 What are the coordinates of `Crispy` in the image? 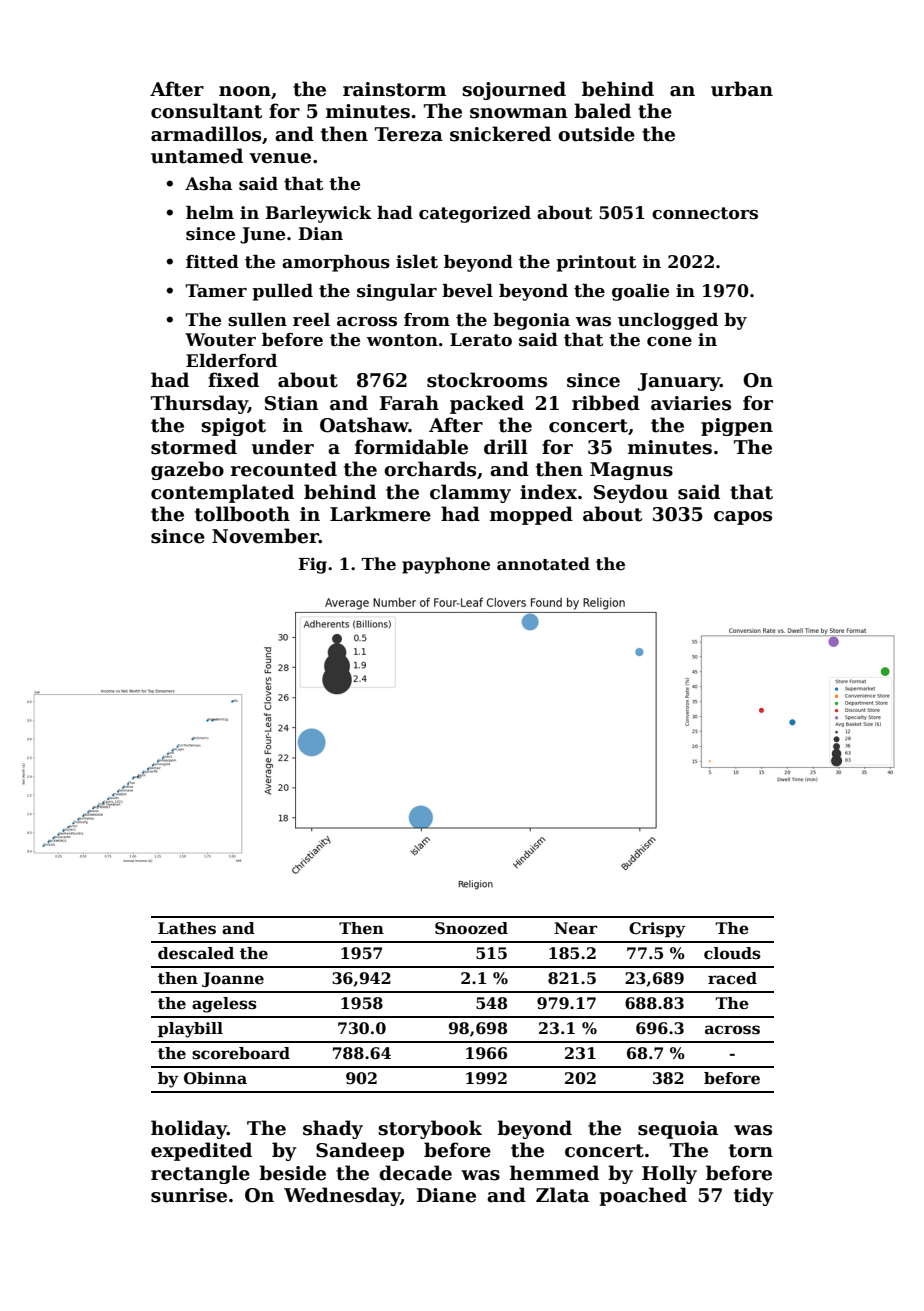 It's located at (657, 930).
